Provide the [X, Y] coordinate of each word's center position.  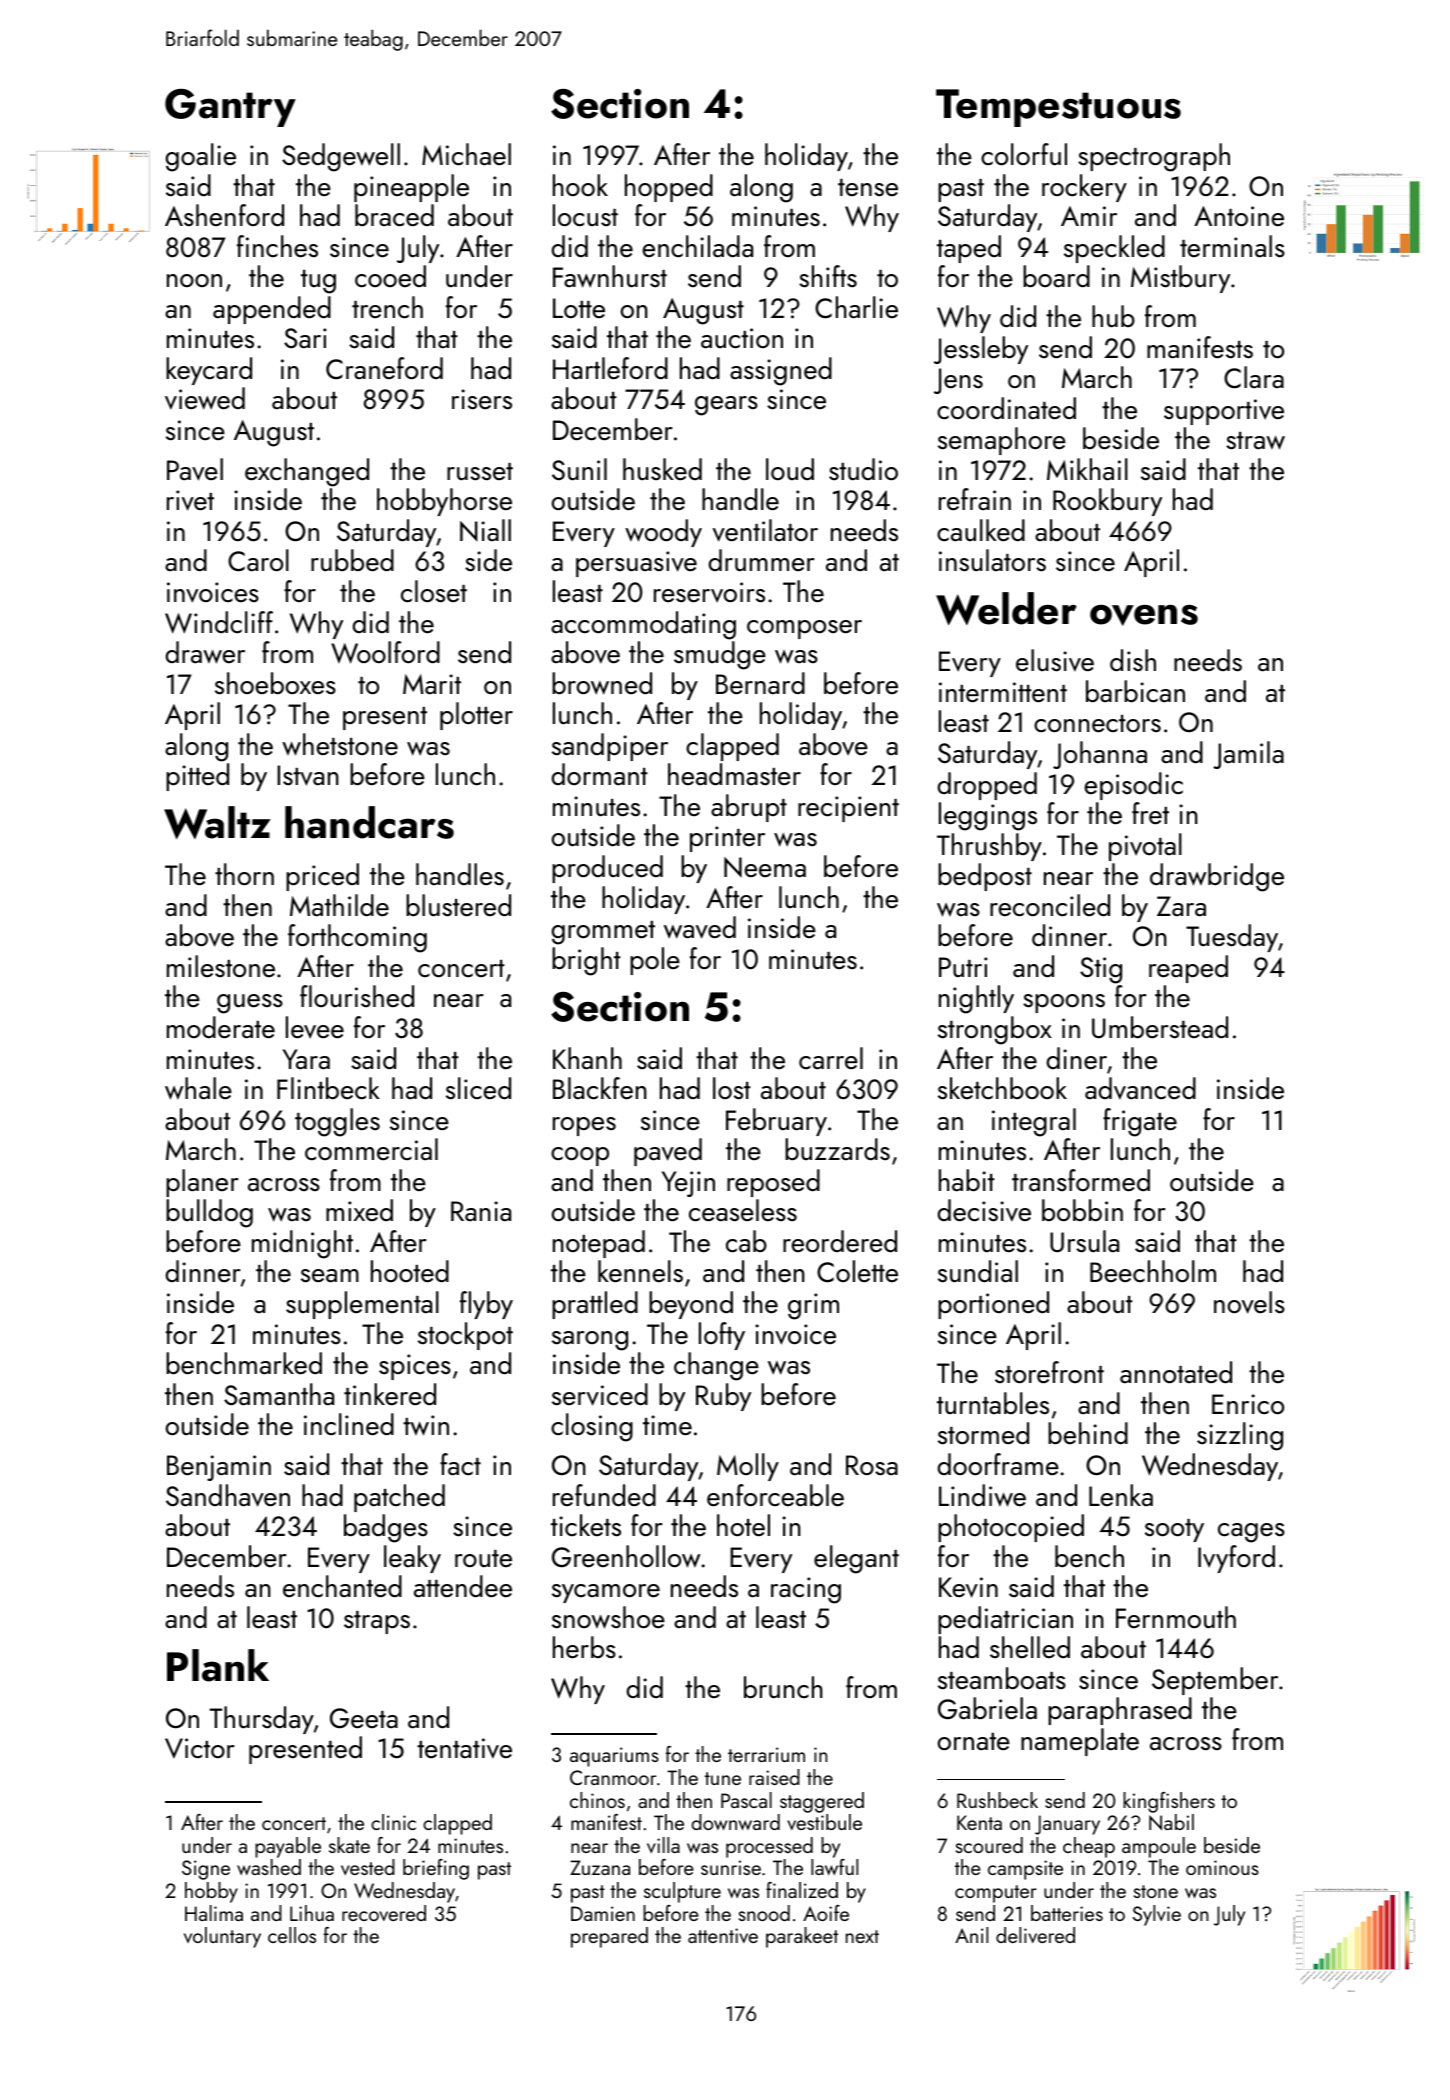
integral [1034, 1122]
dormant [599, 774]
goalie [200, 157]
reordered [840, 1241]
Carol [258, 560]
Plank [218, 1665]
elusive [1055, 660]
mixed [359, 1210]
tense [868, 188]
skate [349, 1845]
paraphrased [1120, 1711]
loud [790, 469]
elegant [856, 1559]
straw [1255, 441]
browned [602, 683]
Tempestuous [1058, 108]
